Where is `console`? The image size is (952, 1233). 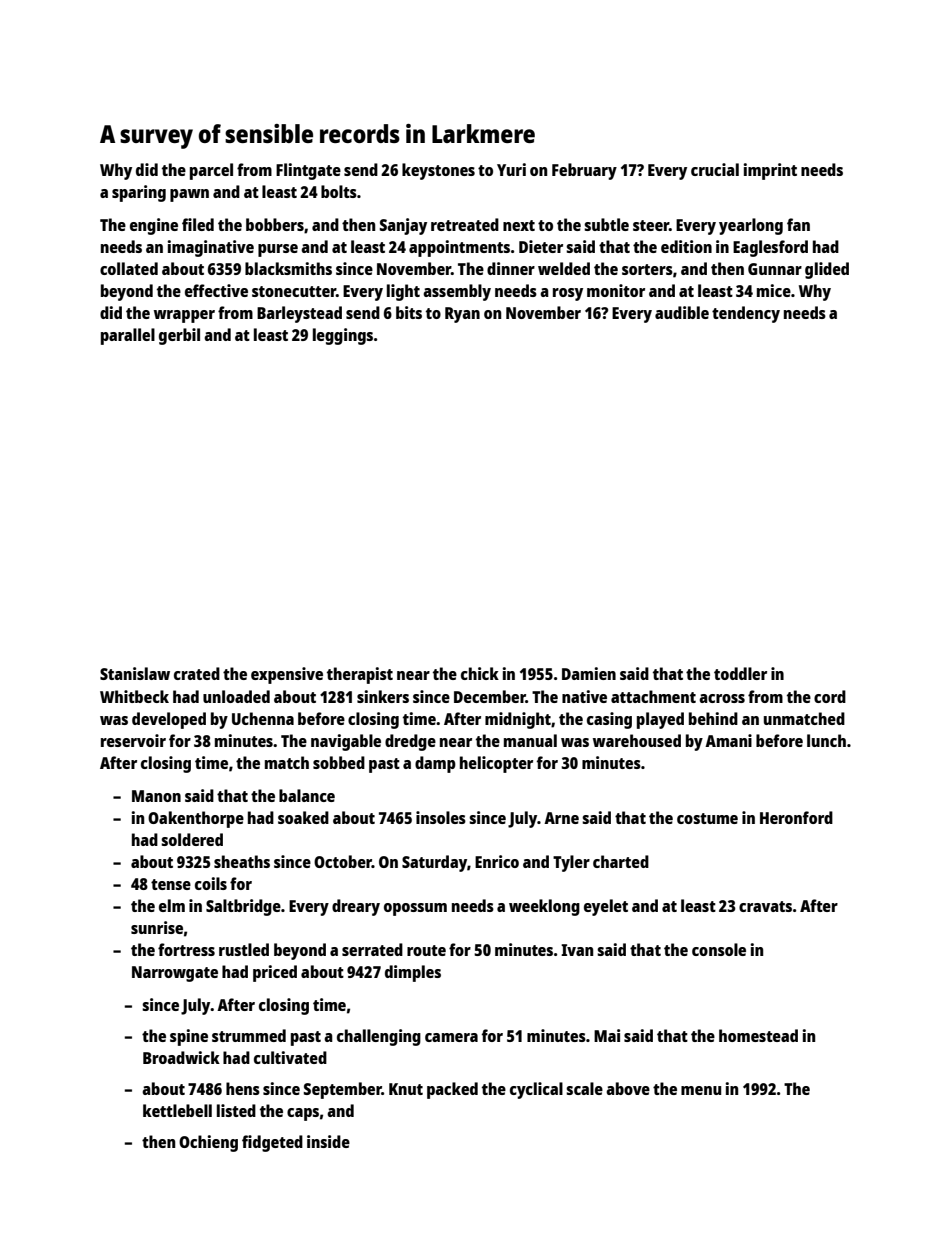
console is located at coordinates (719, 949).
